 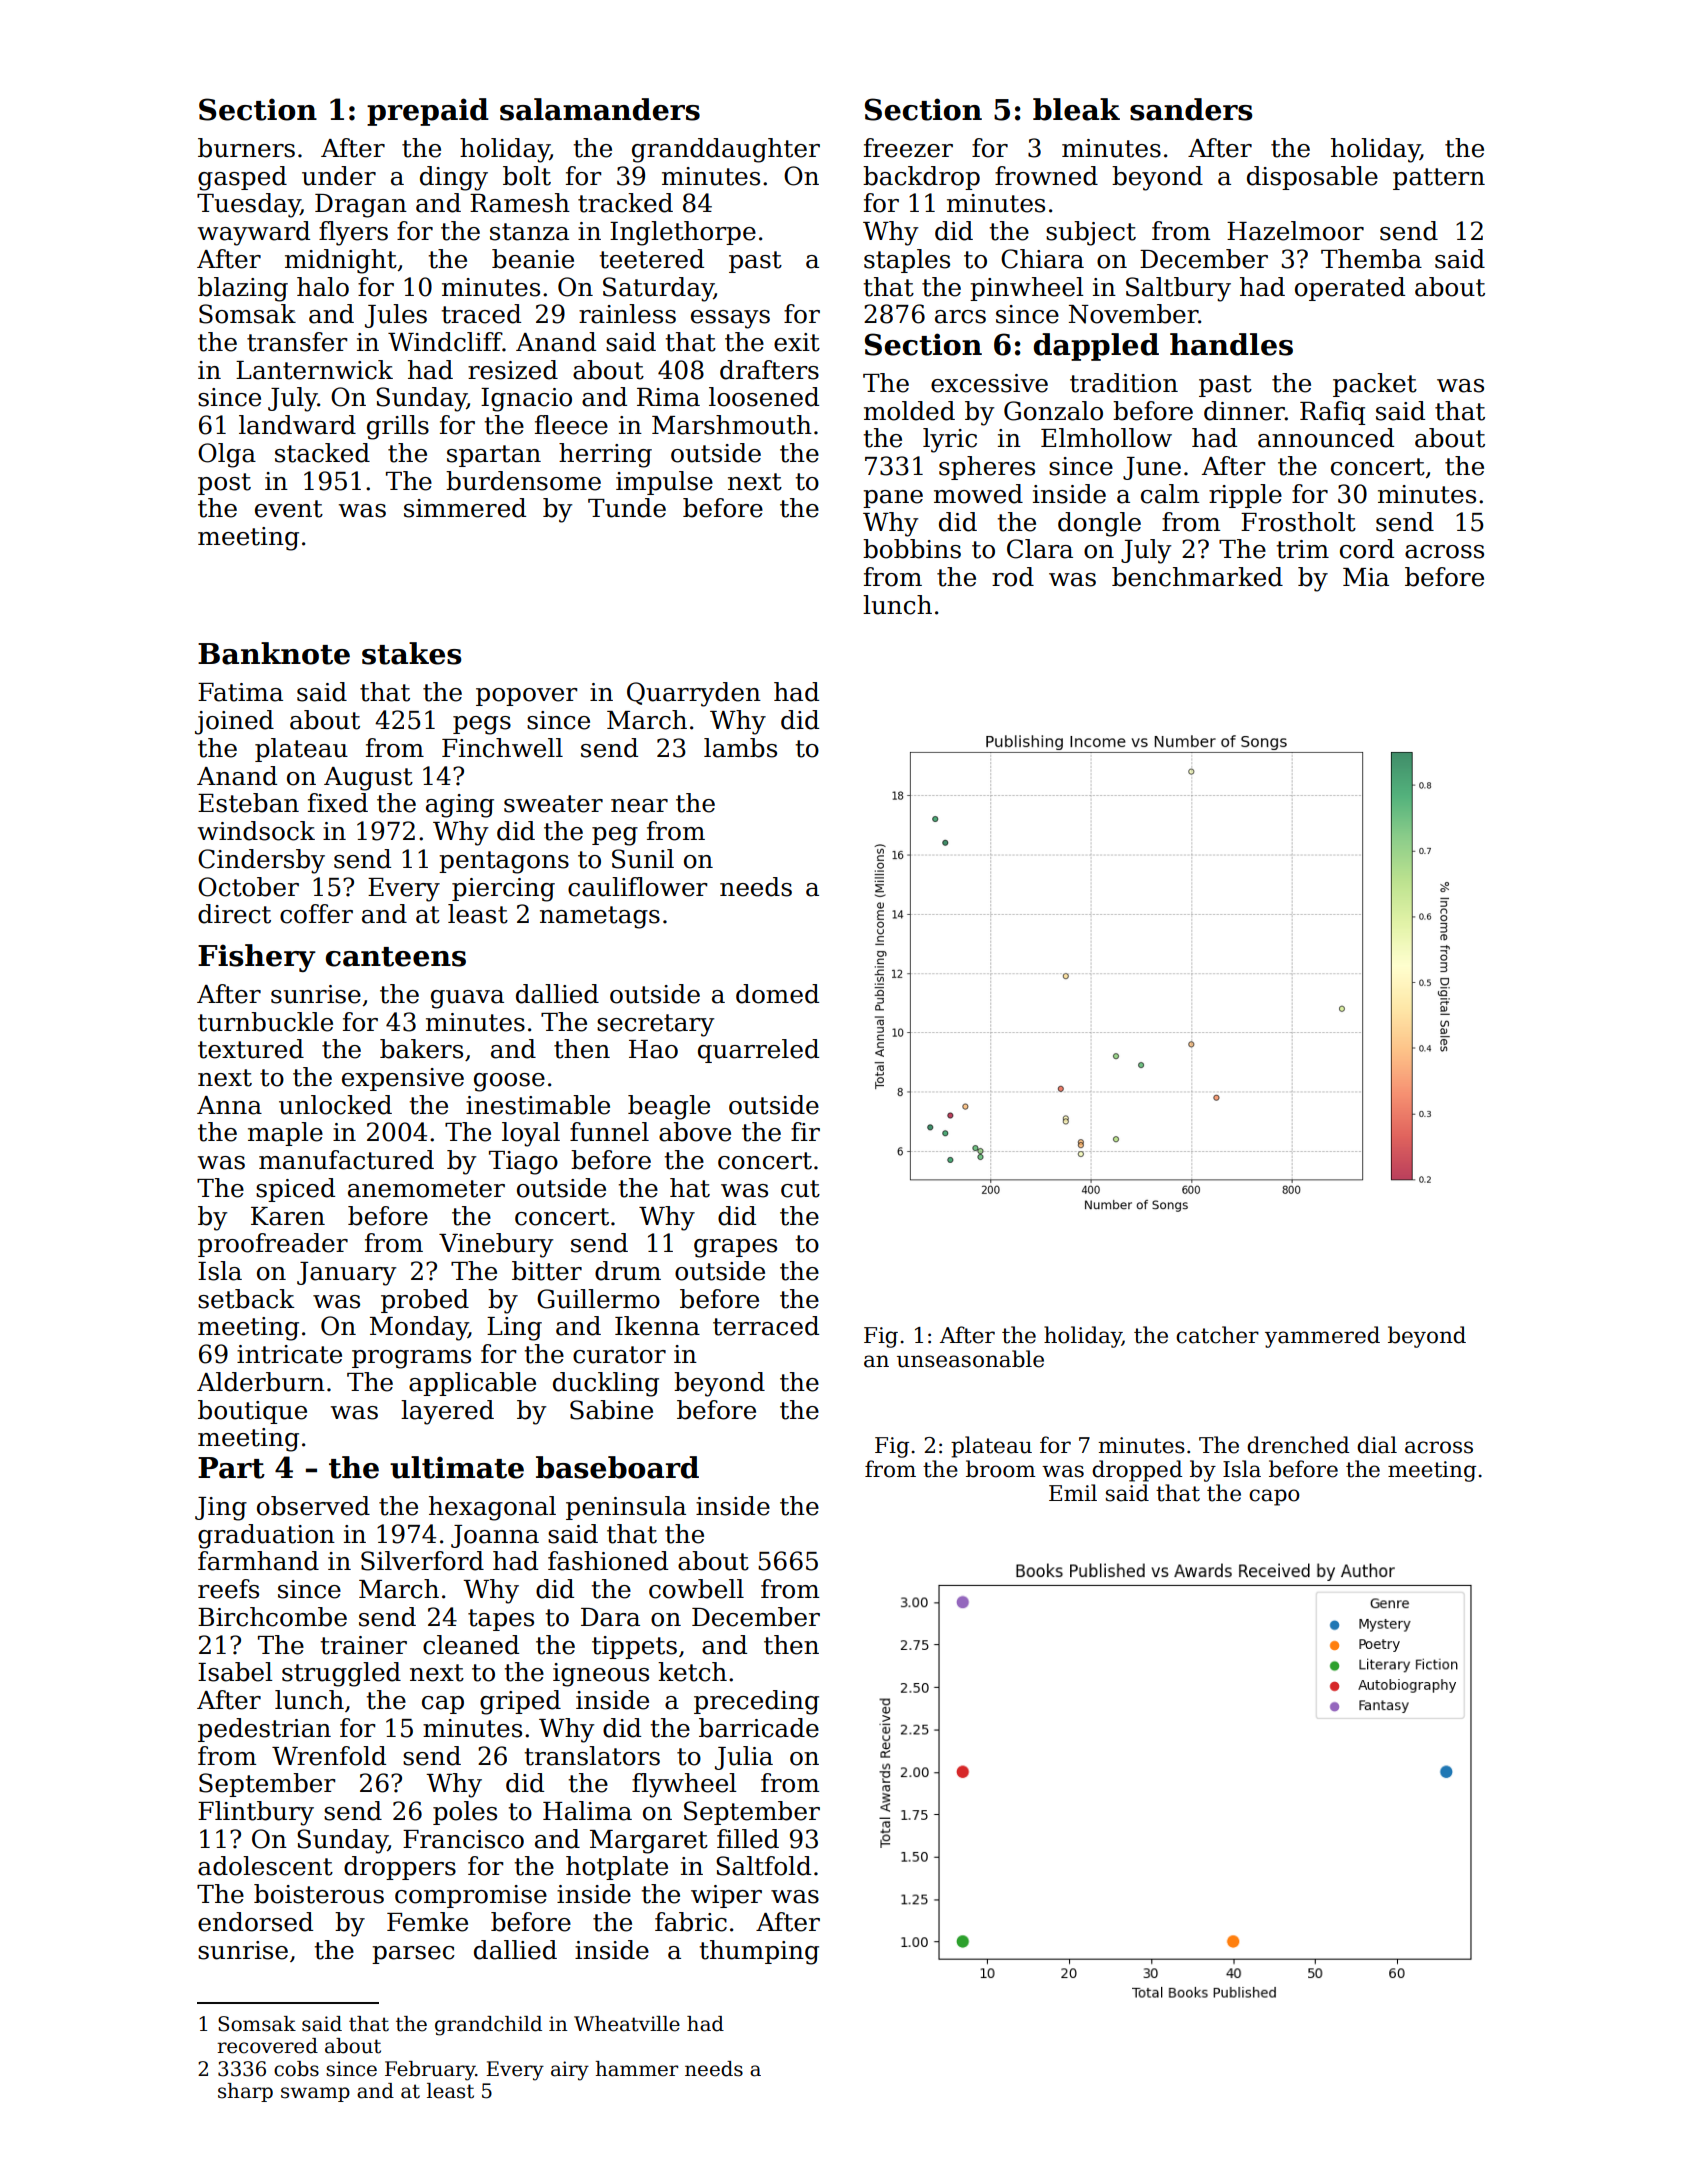 What do you see at coordinates (1322, 1337) in the document?
I see `yammered` at bounding box center [1322, 1337].
